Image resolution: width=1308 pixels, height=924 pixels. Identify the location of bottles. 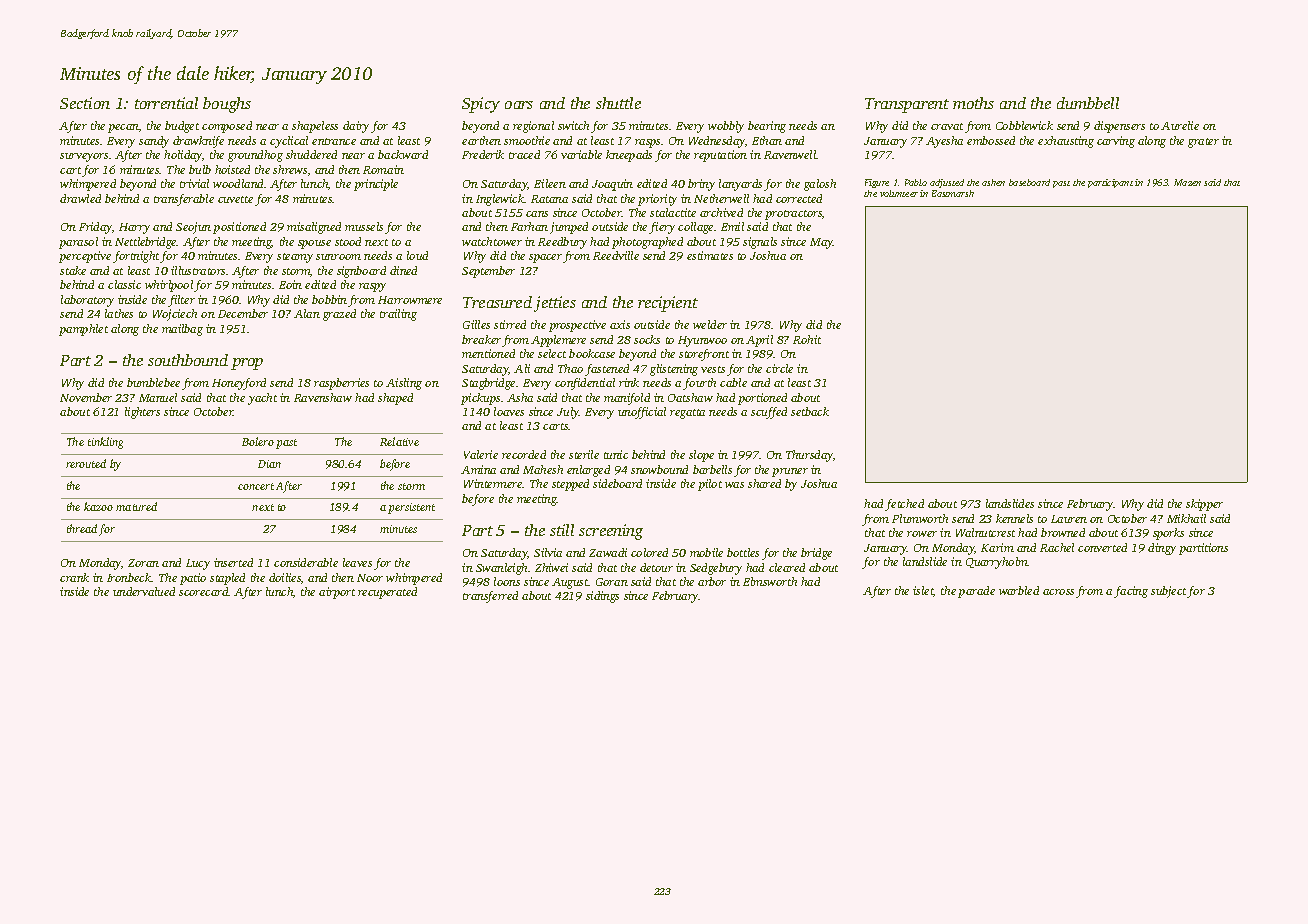
(743, 552).
